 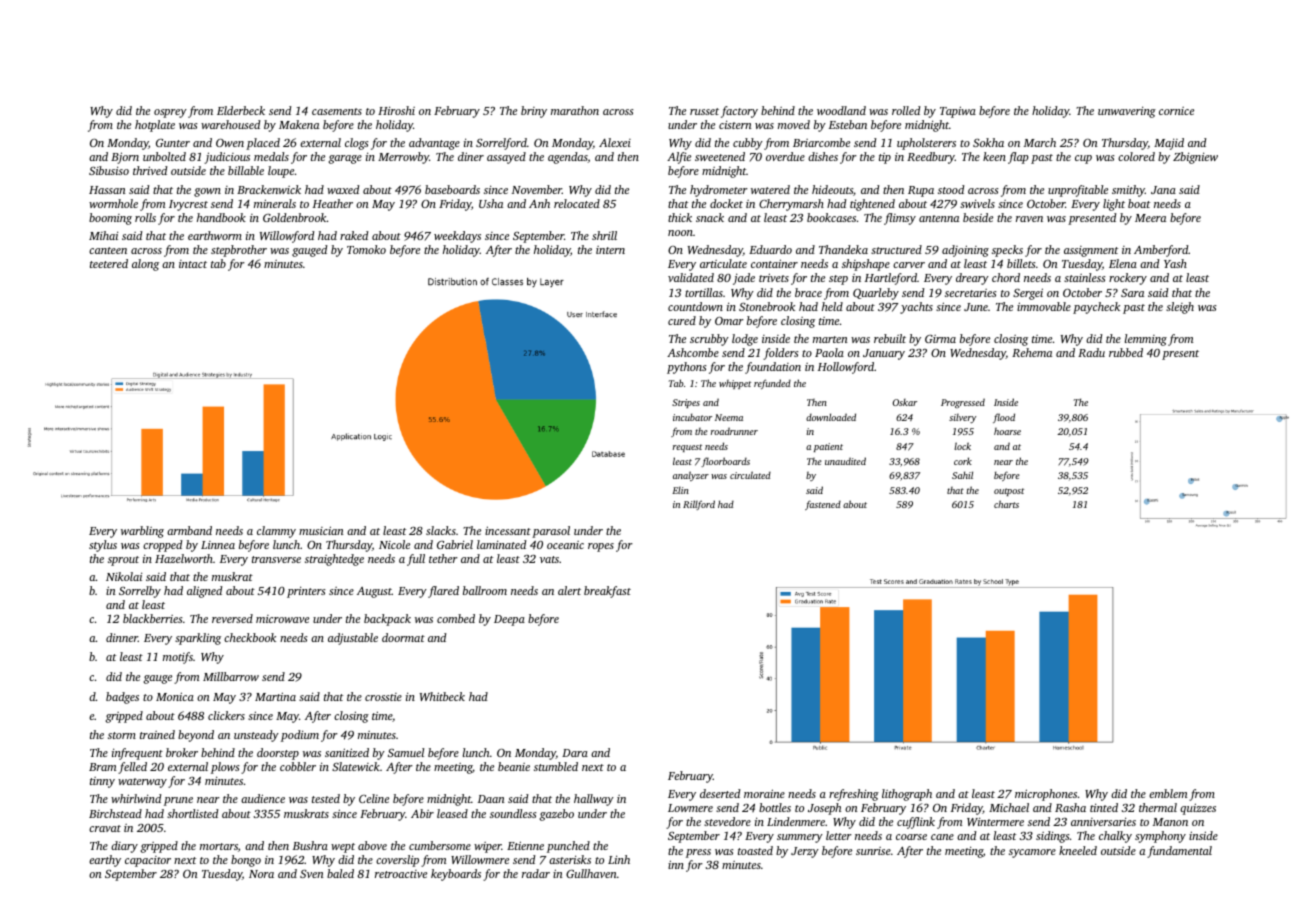 I want to click on emblem, so click(x=1168, y=793).
